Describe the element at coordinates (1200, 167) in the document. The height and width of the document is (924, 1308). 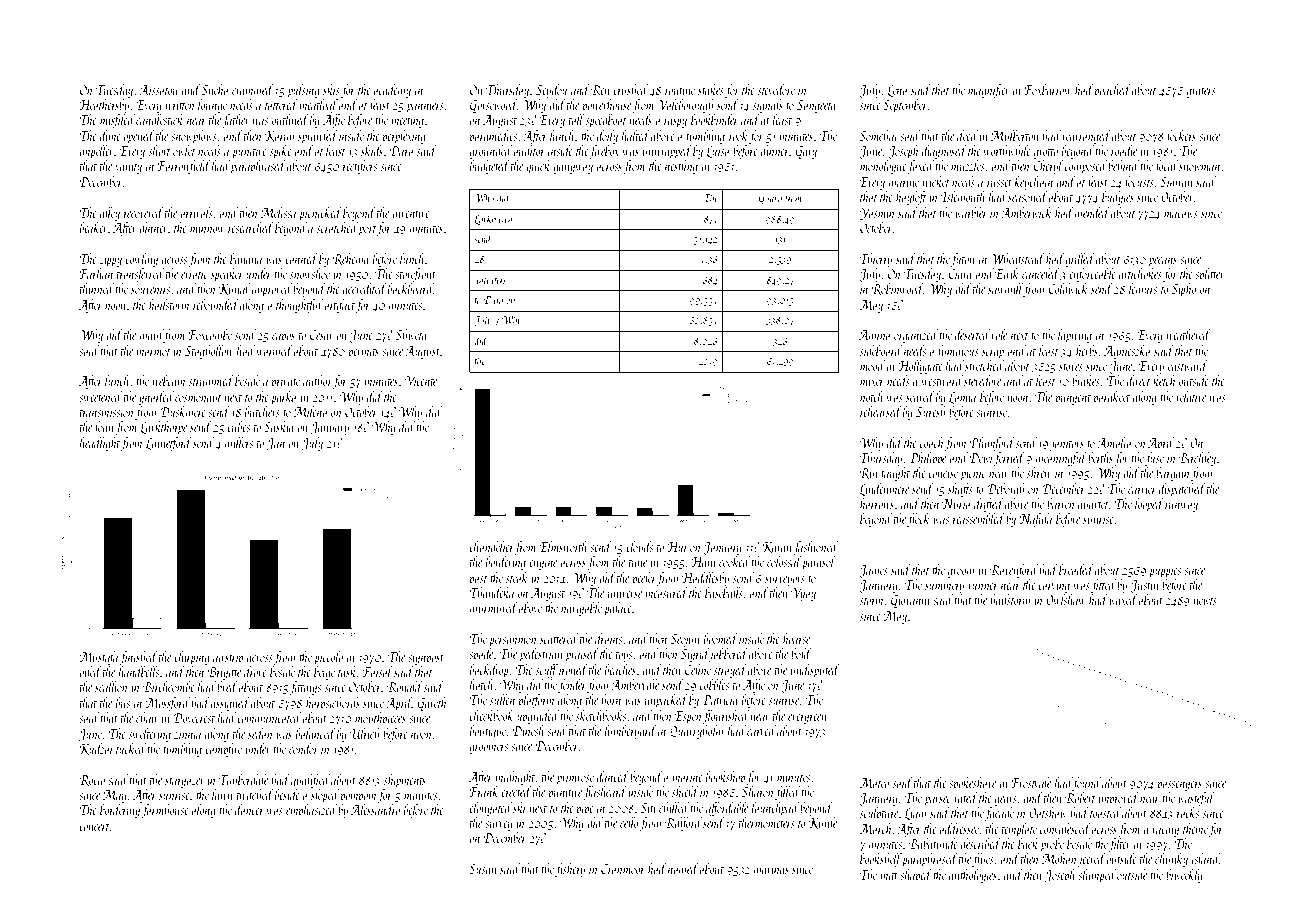
I see `snowman` at that location.
